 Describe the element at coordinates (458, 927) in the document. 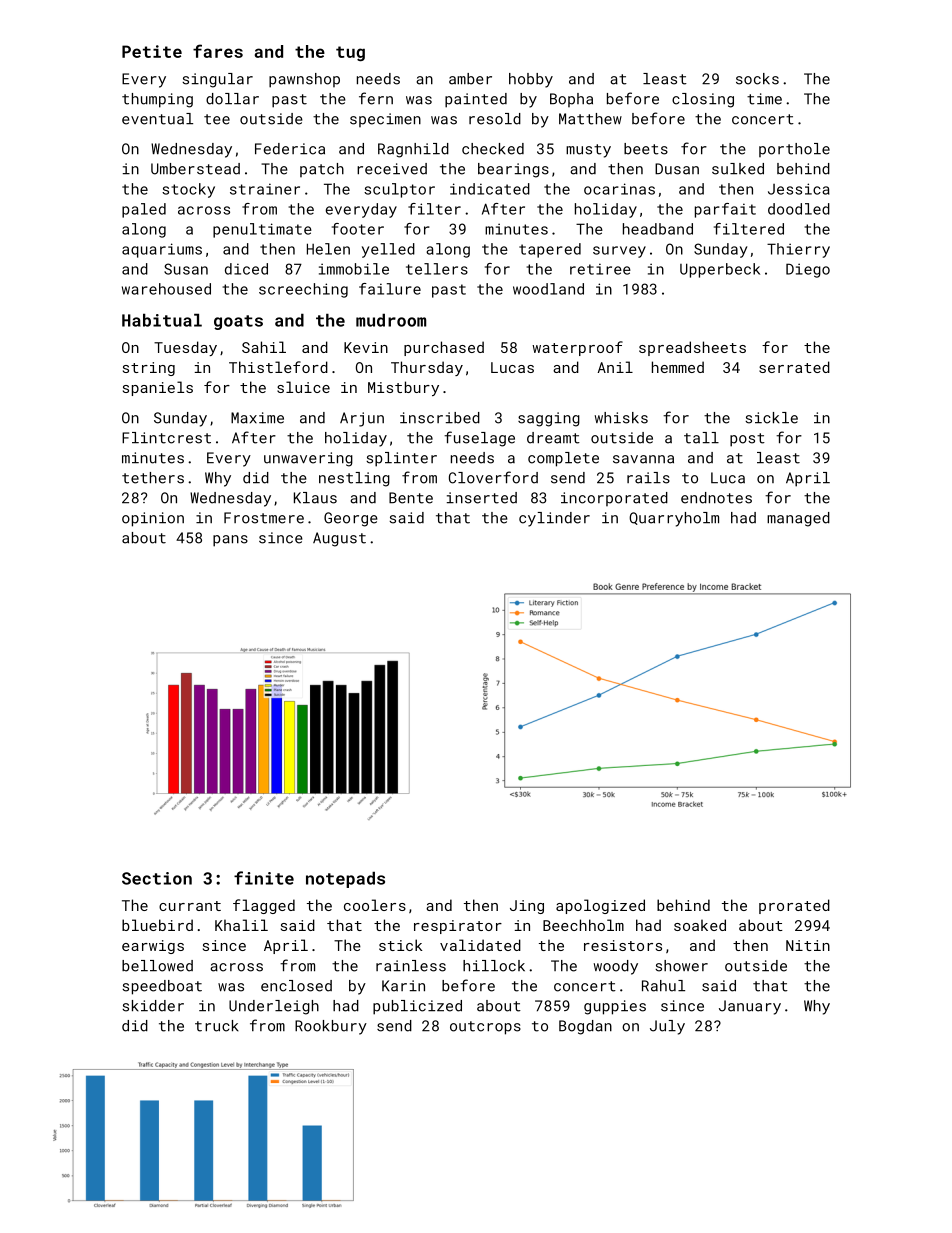

I see `respirator` at that location.
